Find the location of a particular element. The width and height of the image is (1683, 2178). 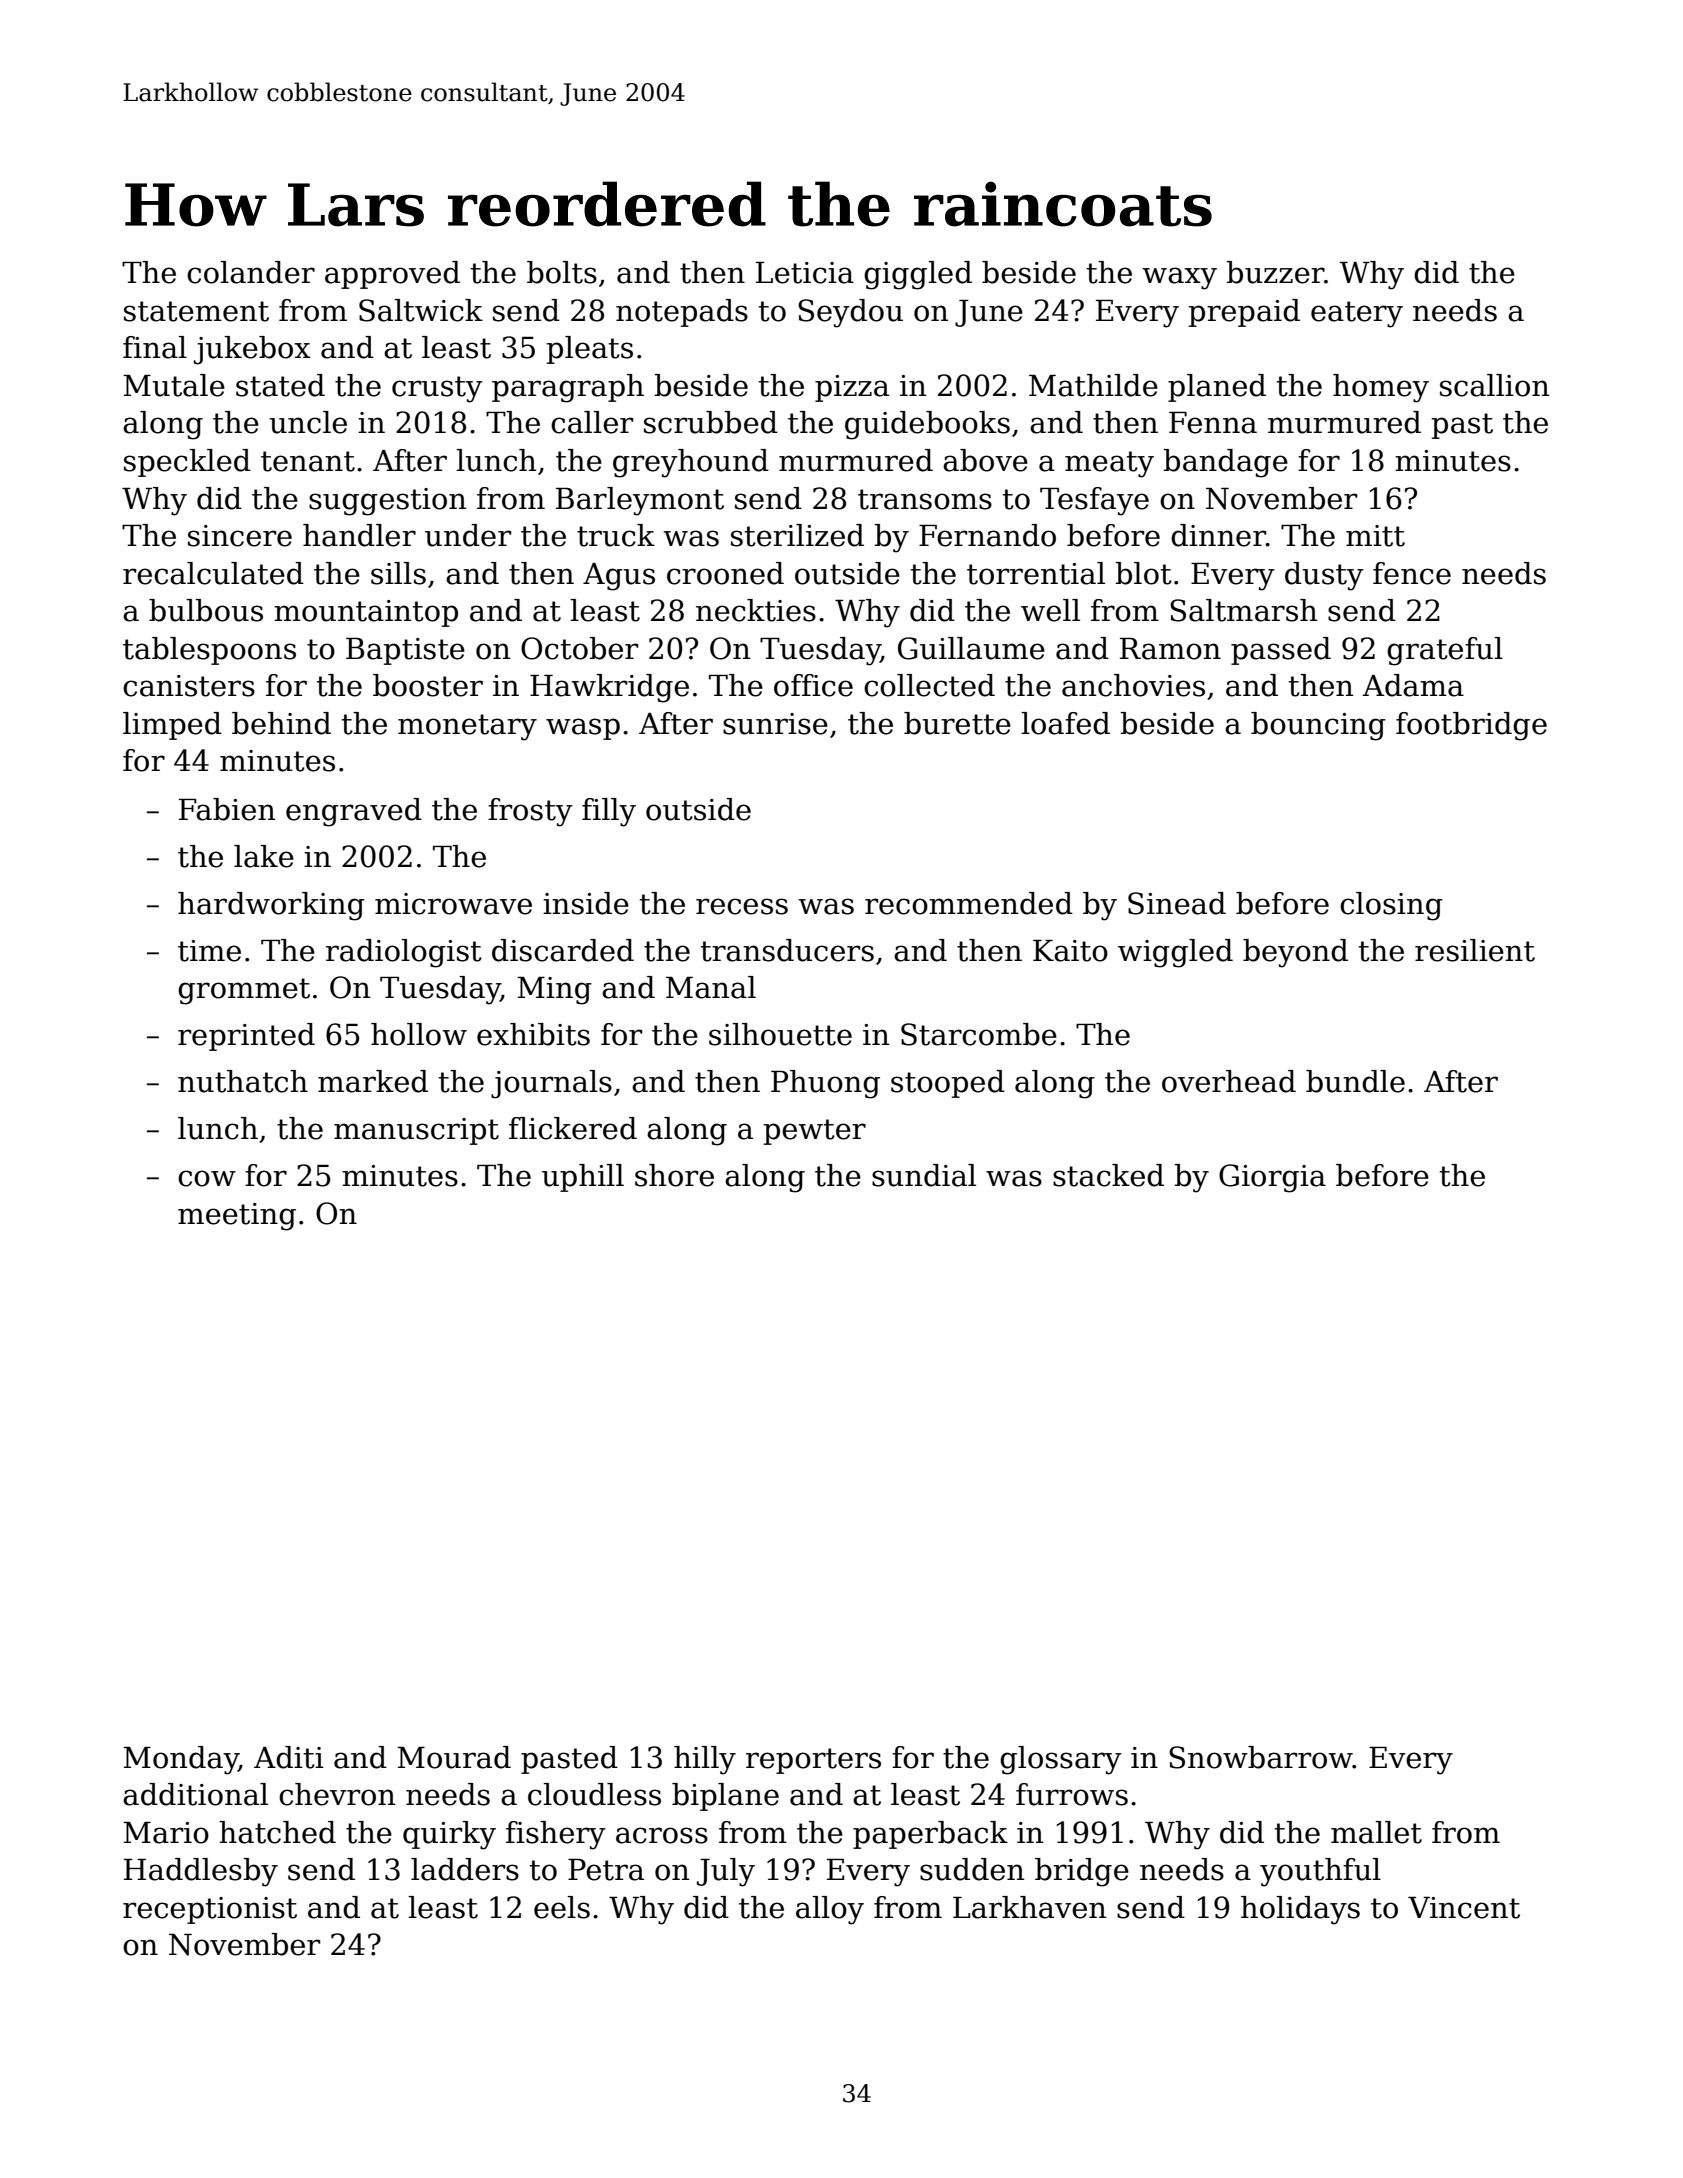

Giorgia is located at coordinates (1272, 1178).
